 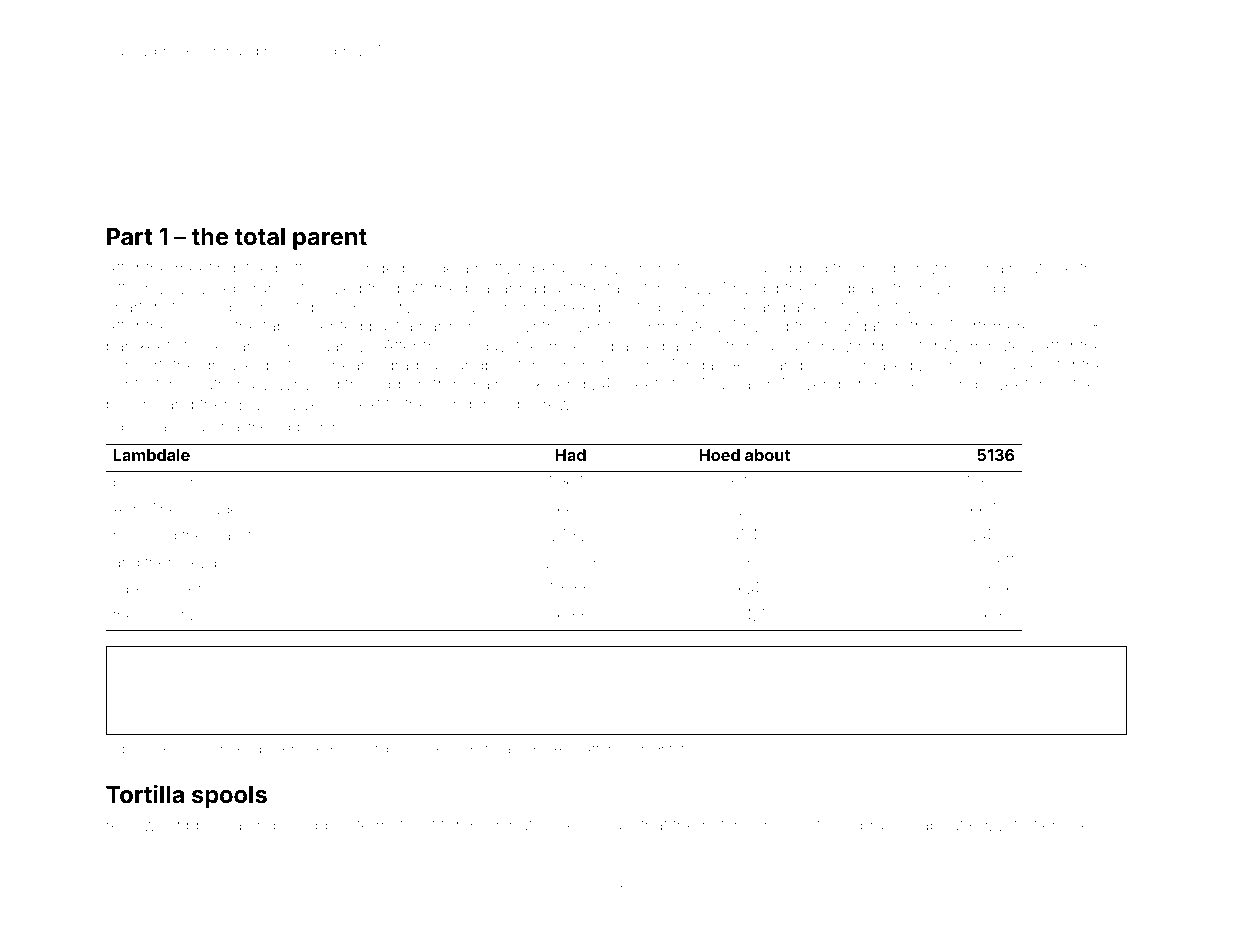 What do you see at coordinates (720, 455) in the screenshot?
I see `Hoed` at bounding box center [720, 455].
